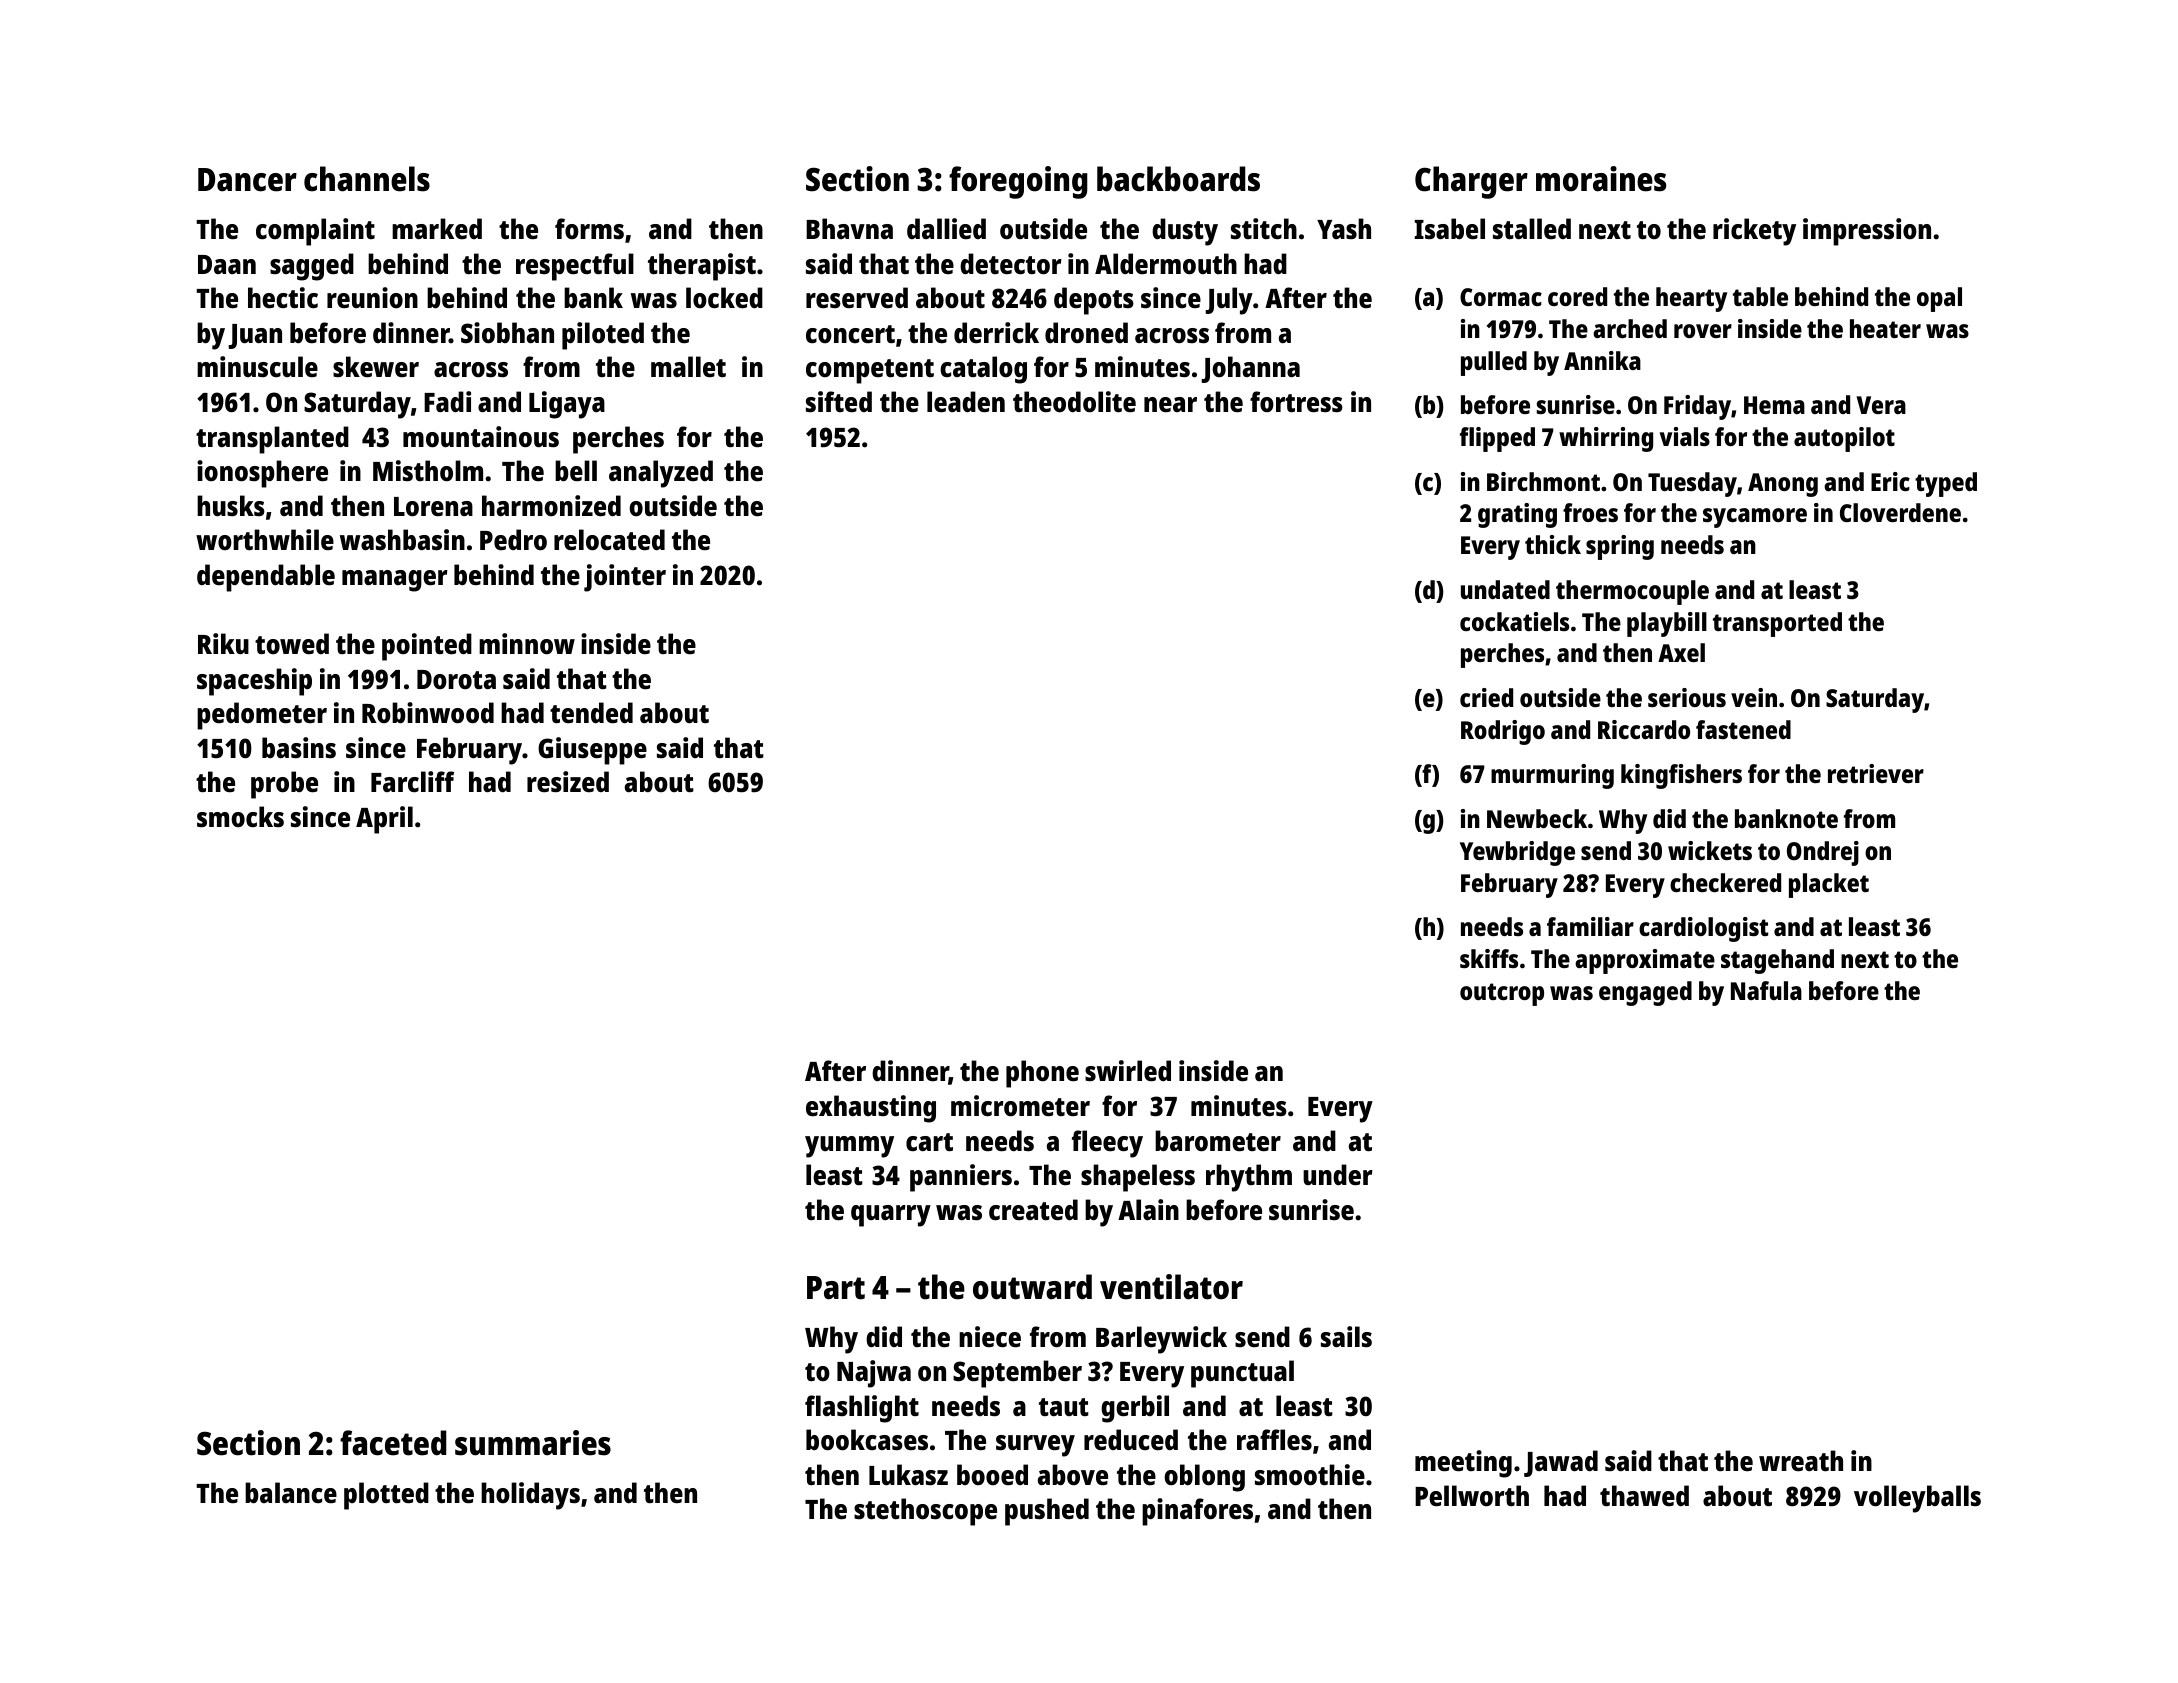 The width and height of the screenshot is (2178, 1683). I want to click on yummy, so click(849, 1147).
